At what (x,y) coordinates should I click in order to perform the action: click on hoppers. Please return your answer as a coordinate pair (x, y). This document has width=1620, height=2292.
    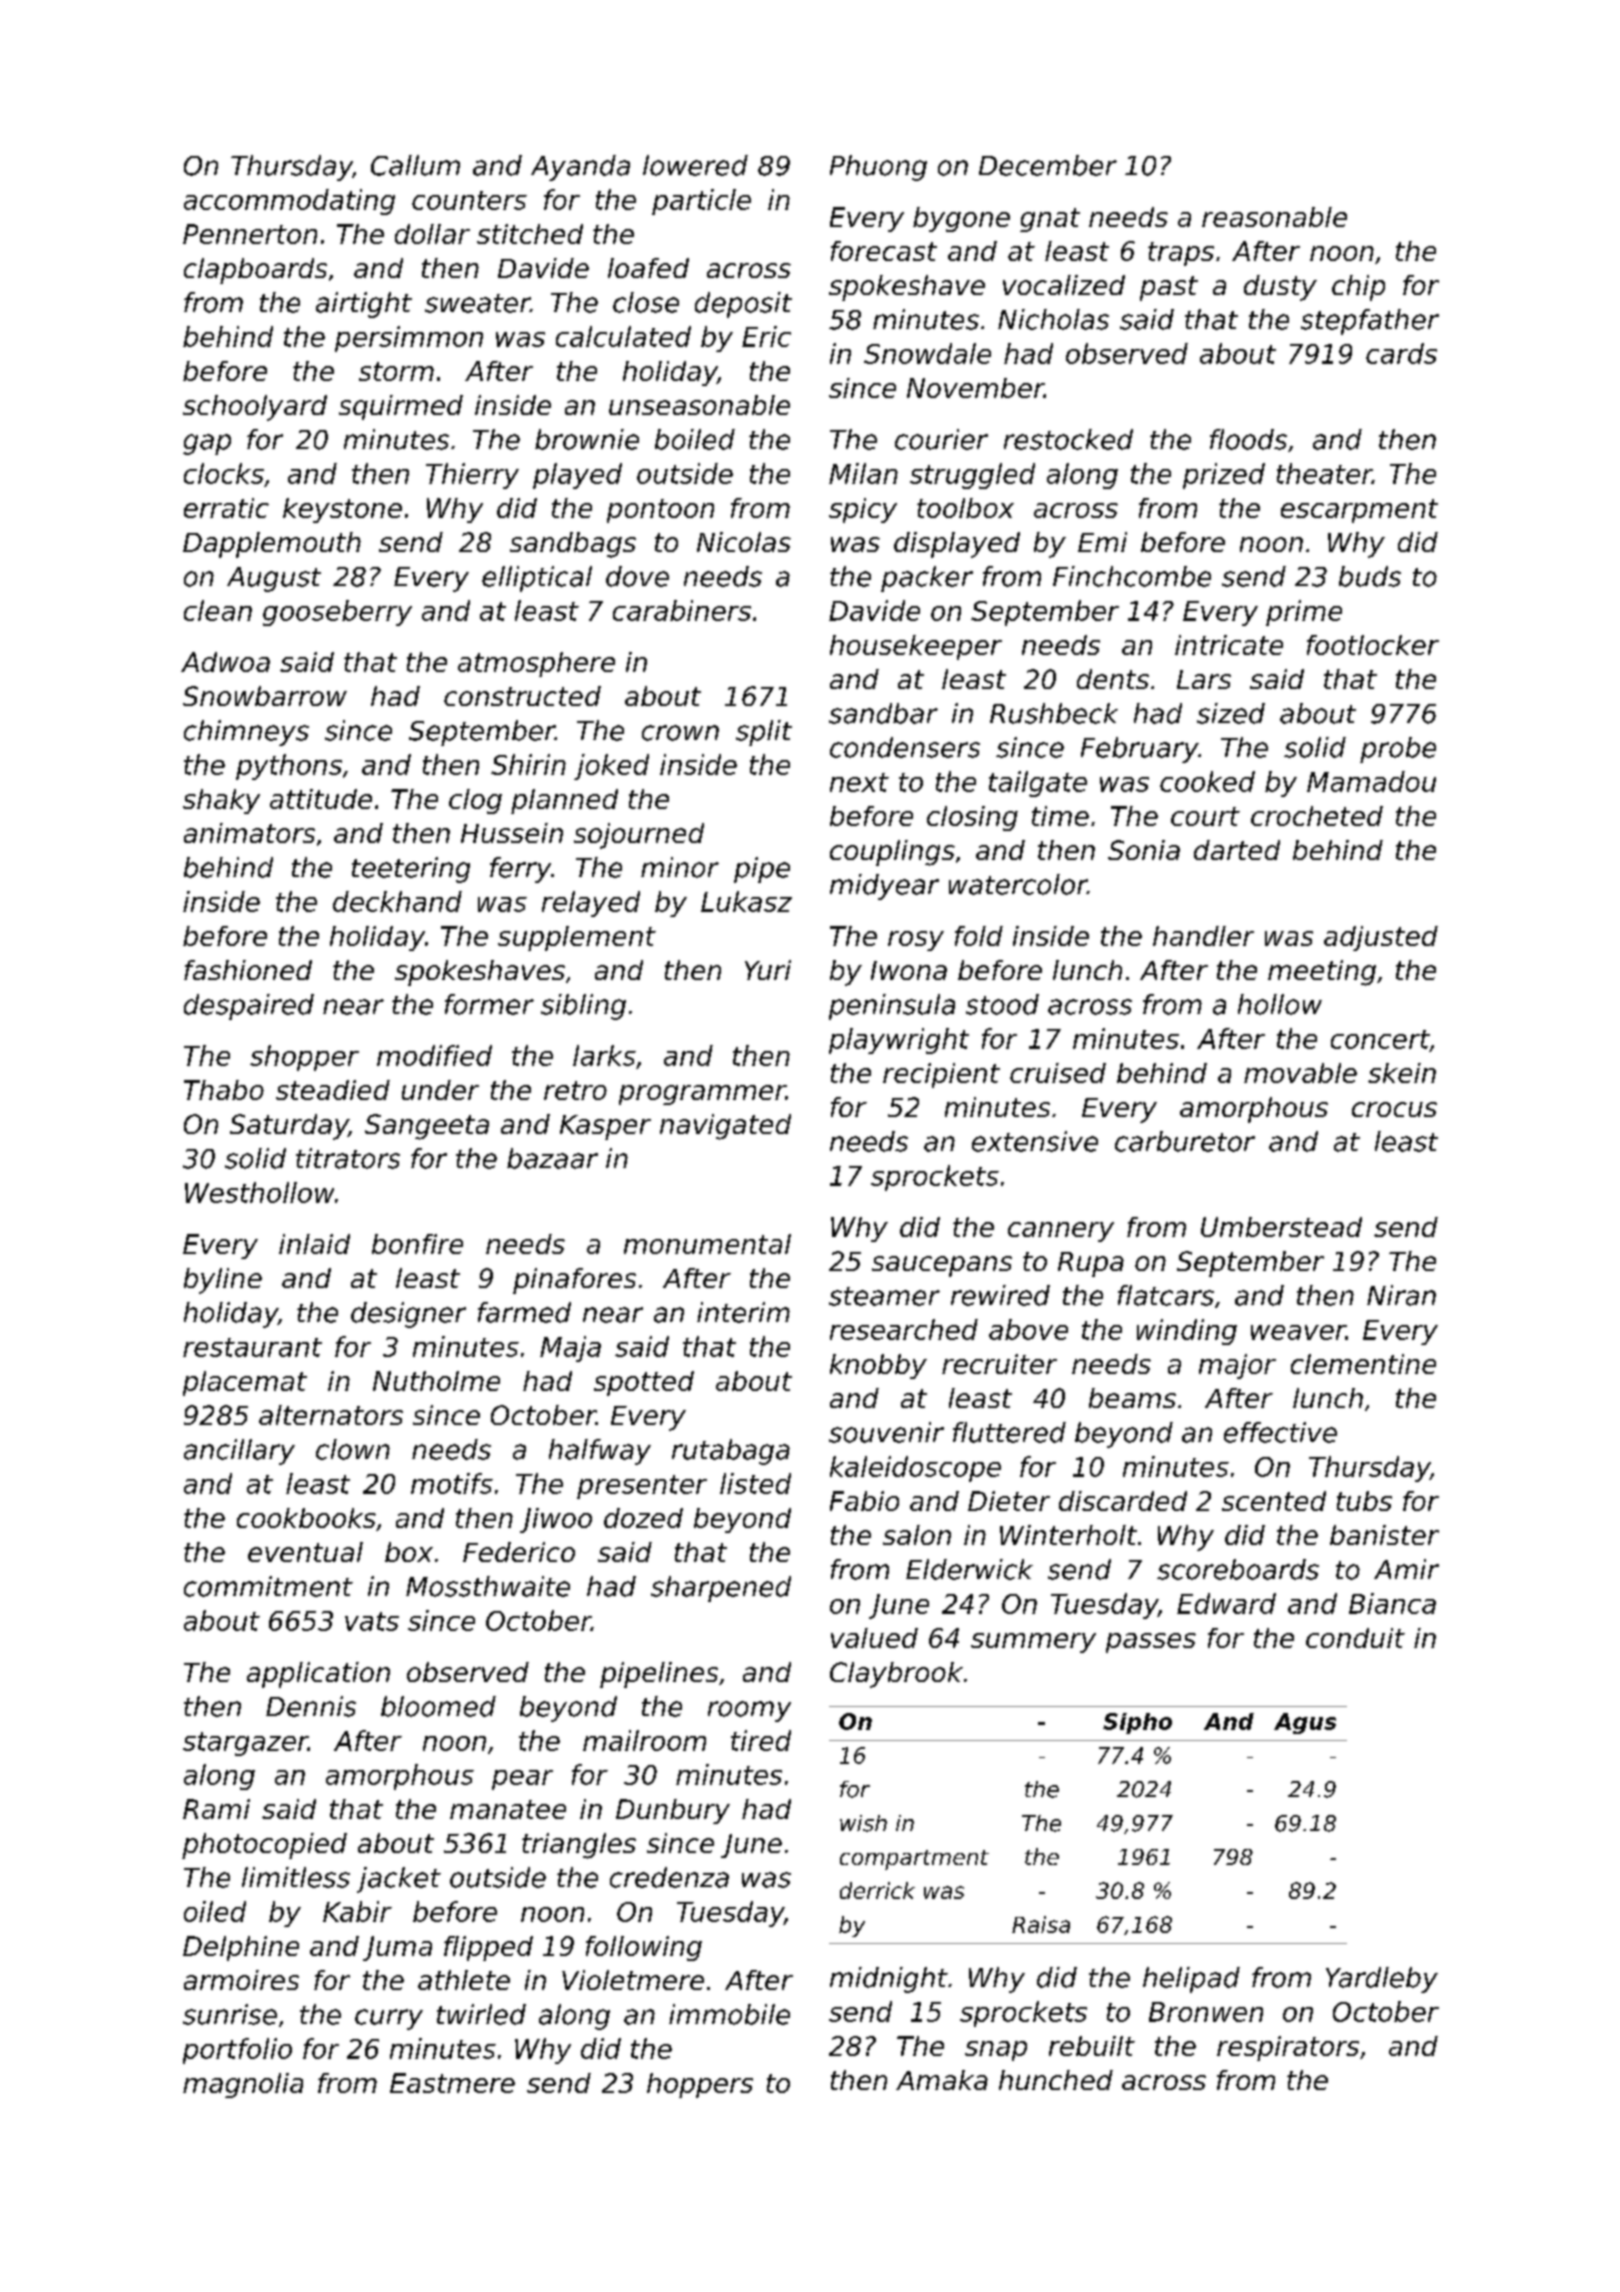
    Looking at the image, I should click on (700, 2085).
